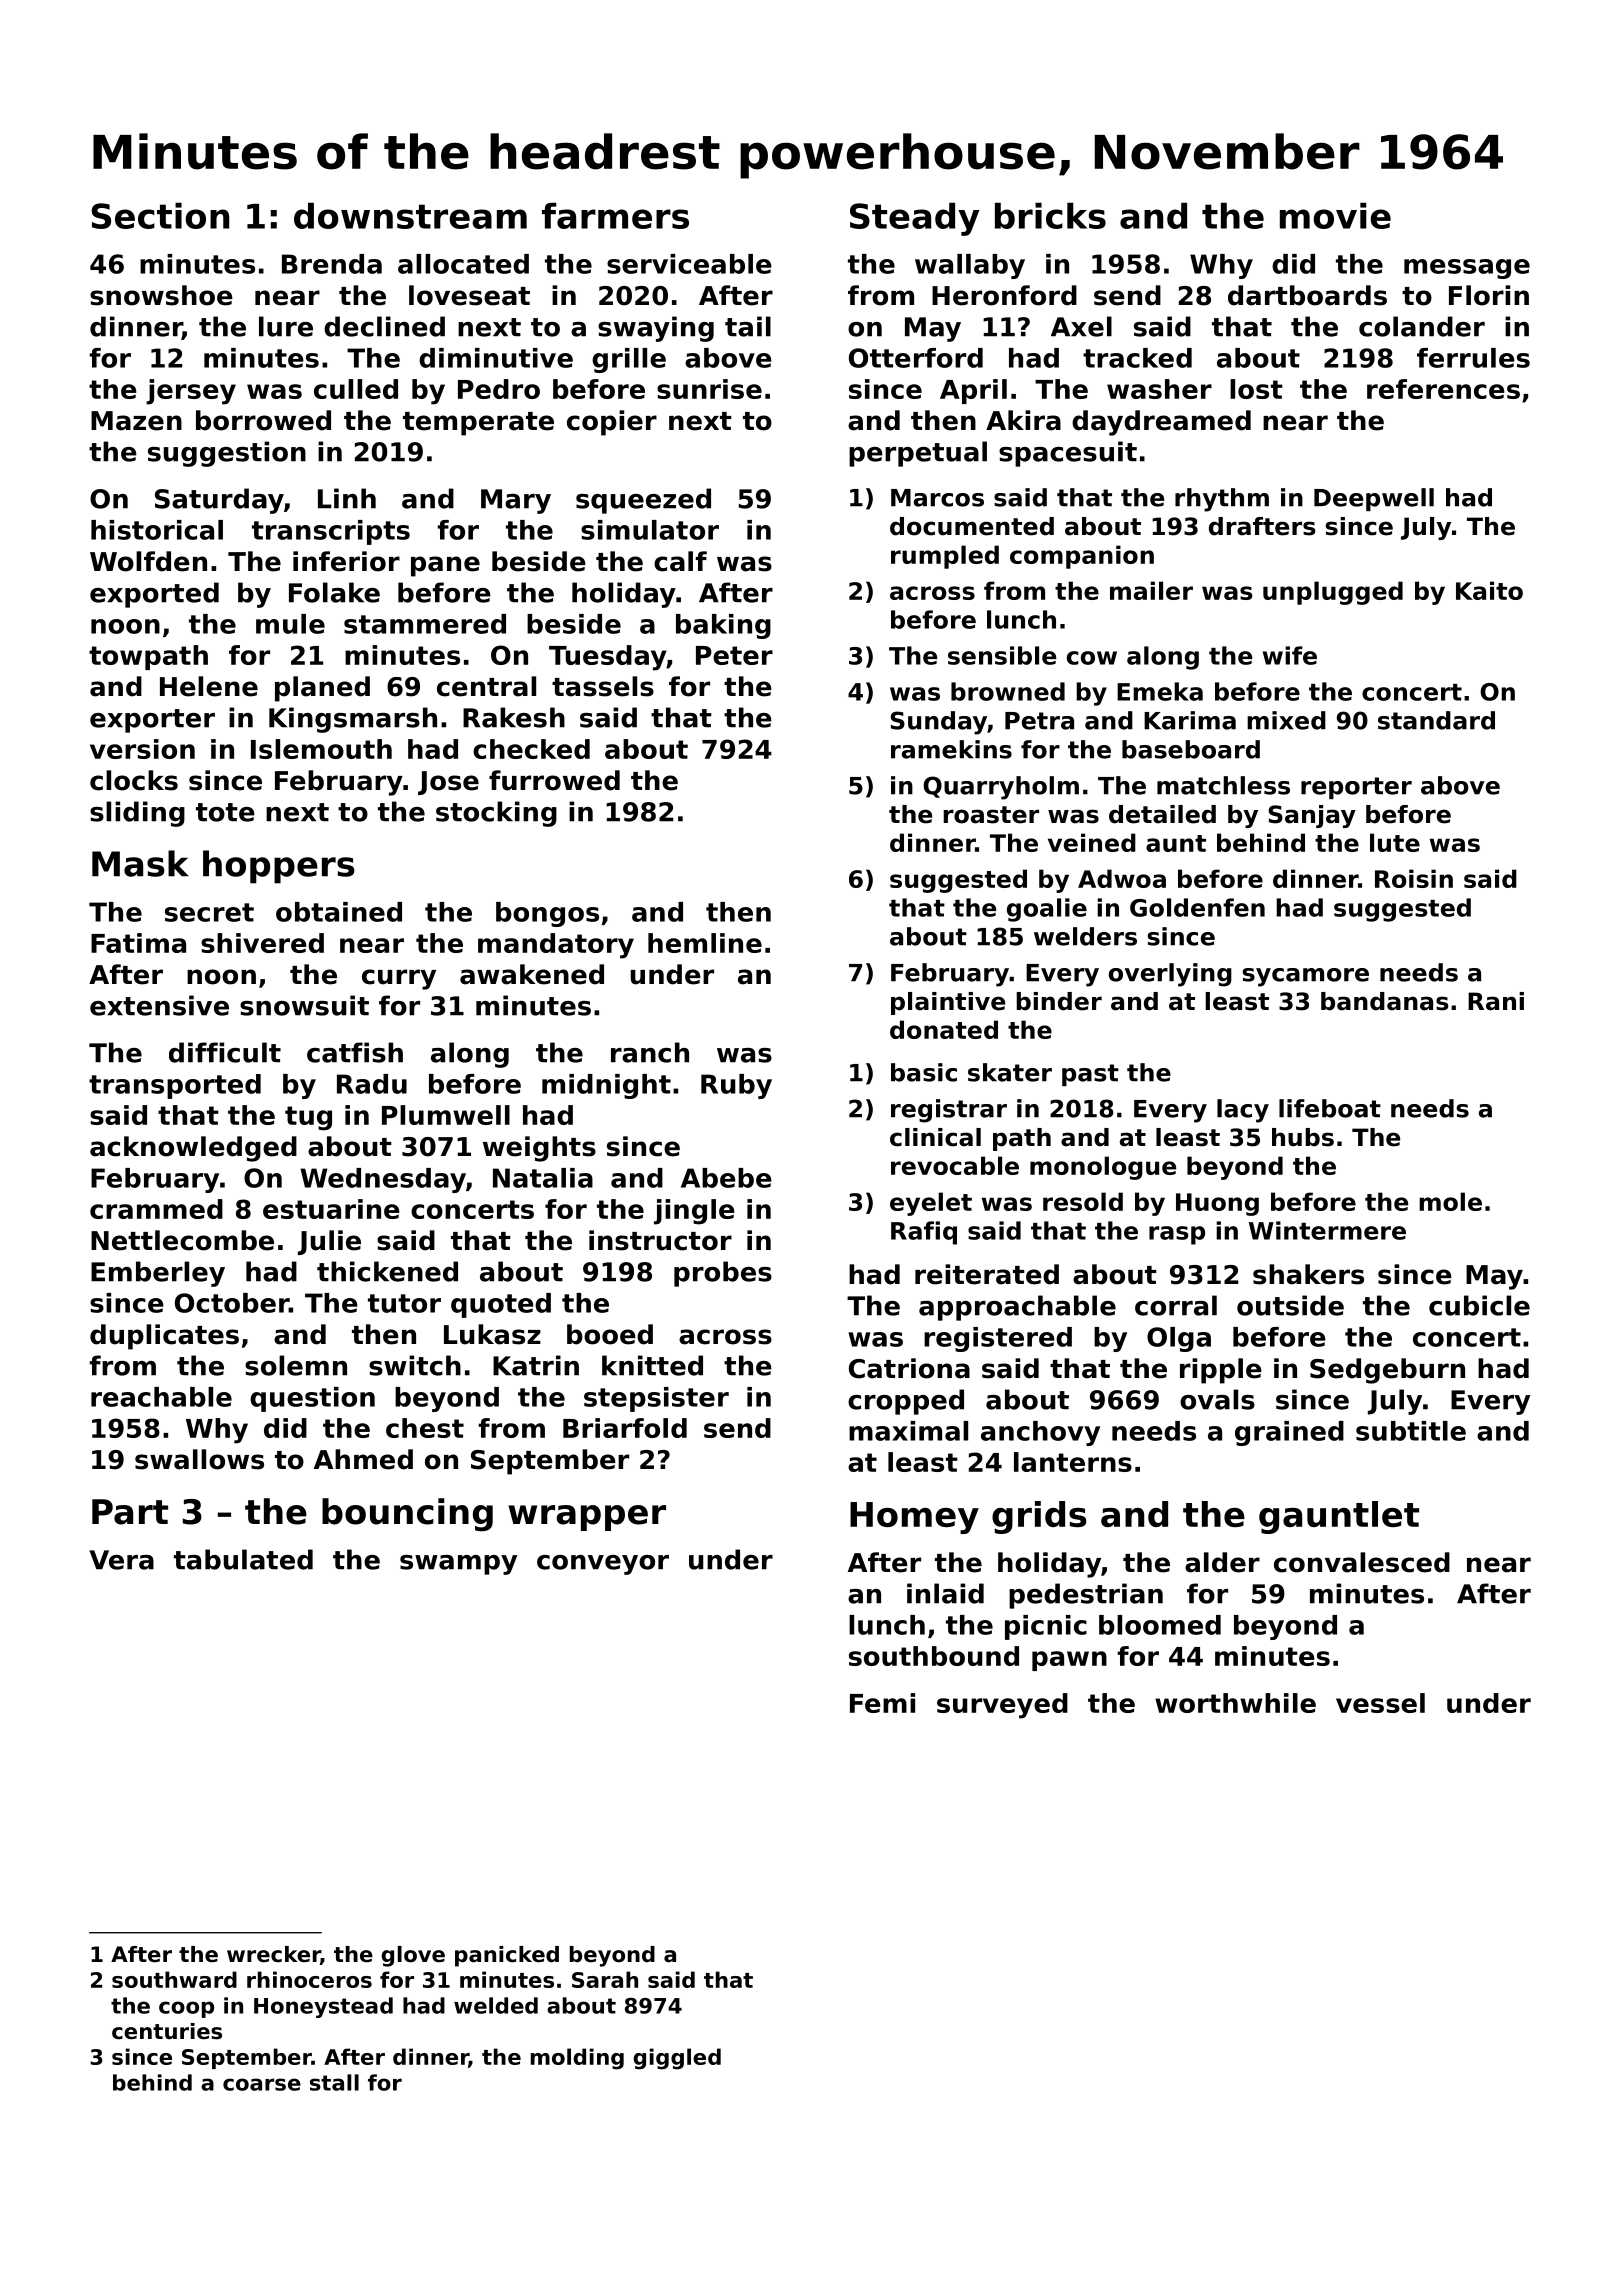 This document has width=1620, height=2292. What do you see at coordinates (329, 1242) in the document?
I see `Julie` at bounding box center [329, 1242].
